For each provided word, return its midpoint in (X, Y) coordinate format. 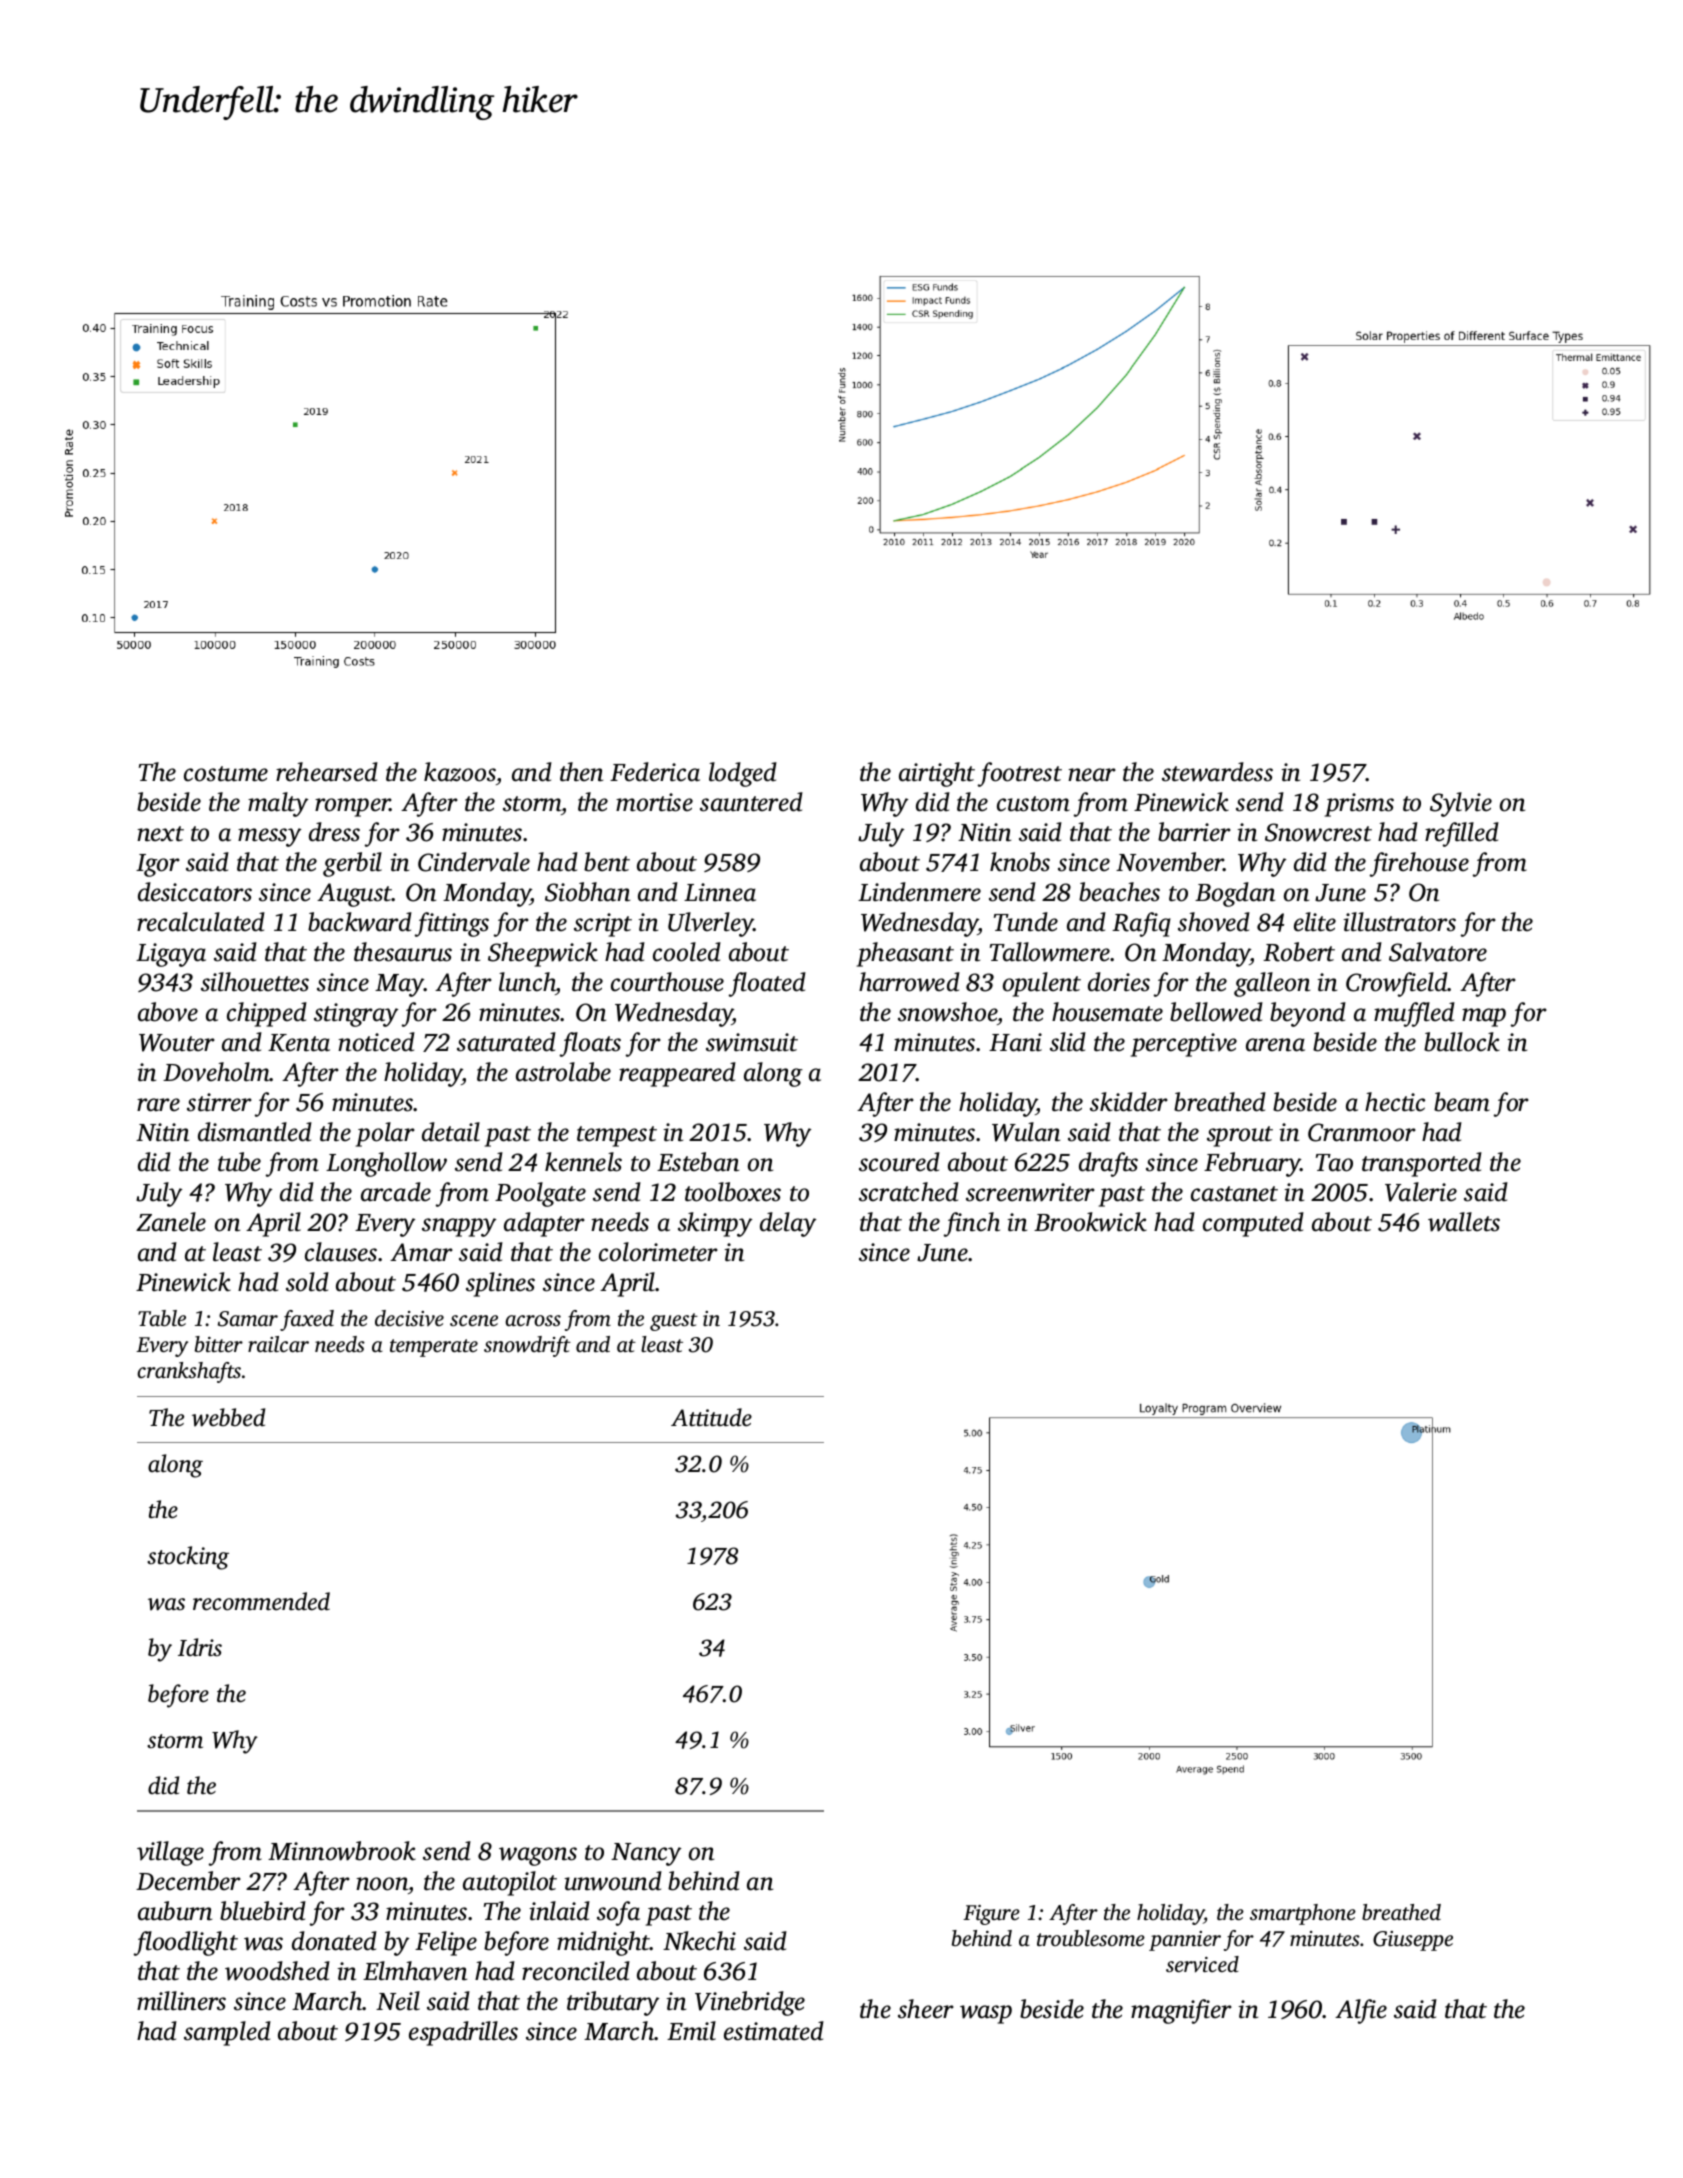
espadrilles (463, 2033)
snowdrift (527, 1346)
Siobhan (587, 892)
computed (1253, 1224)
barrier (1194, 832)
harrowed (909, 982)
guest (674, 1322)
